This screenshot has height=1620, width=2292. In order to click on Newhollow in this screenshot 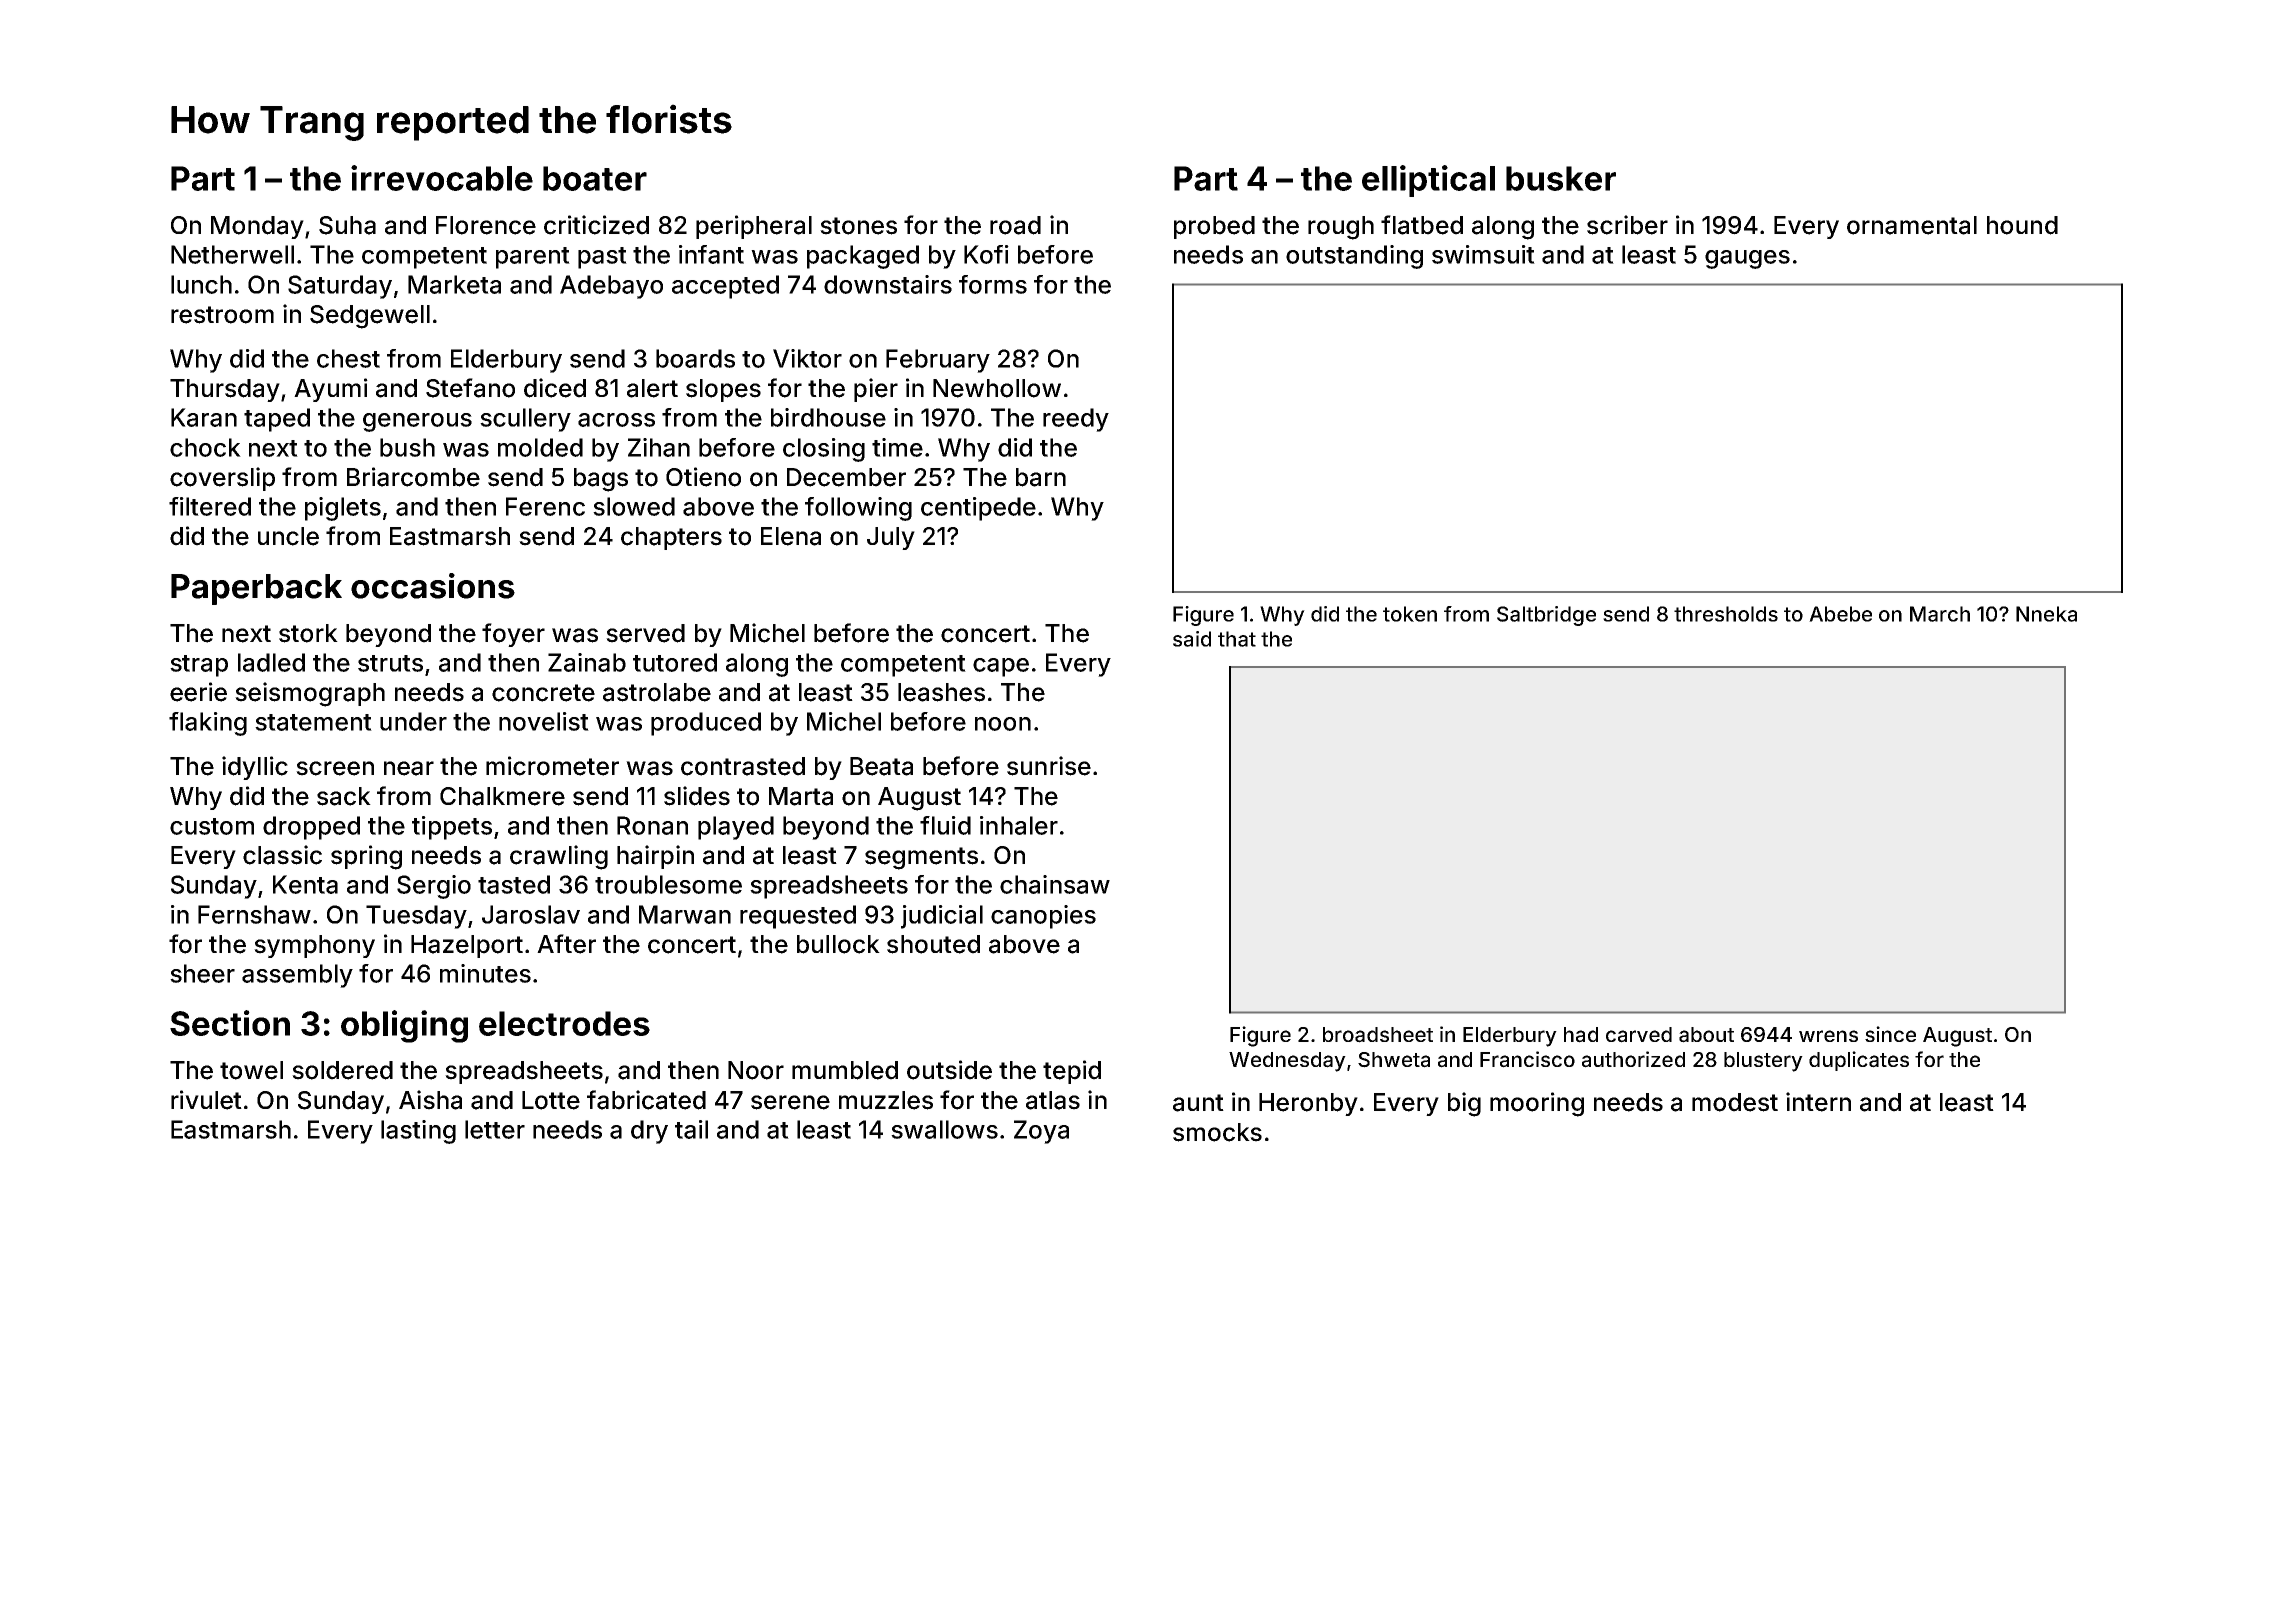, I will do `click(997, 388)`.
